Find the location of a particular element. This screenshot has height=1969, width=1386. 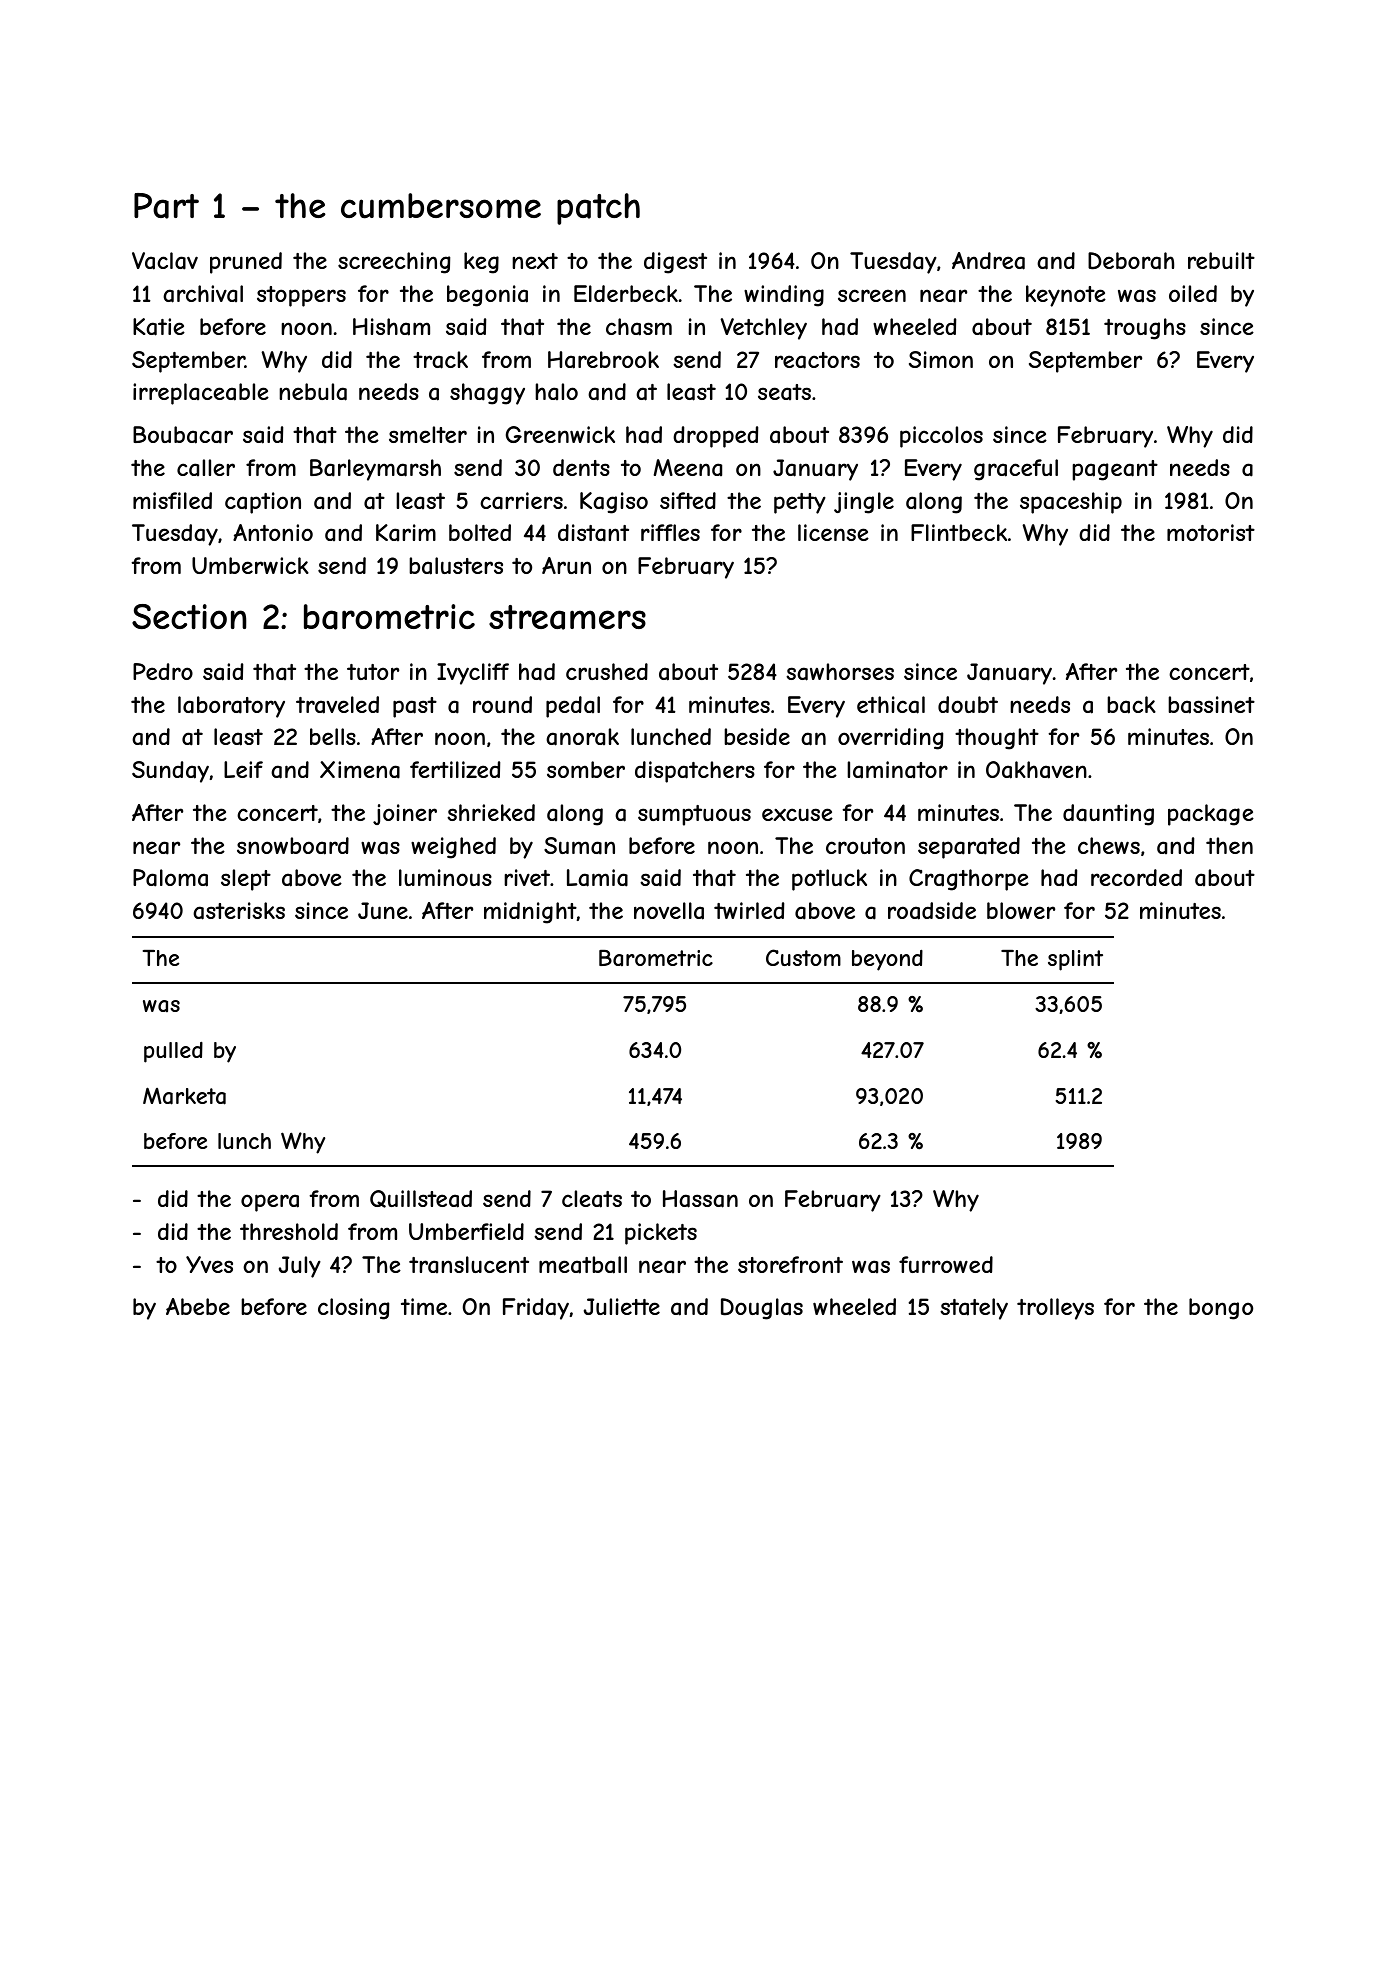

laboratory is located at coordinates (231, 707).
